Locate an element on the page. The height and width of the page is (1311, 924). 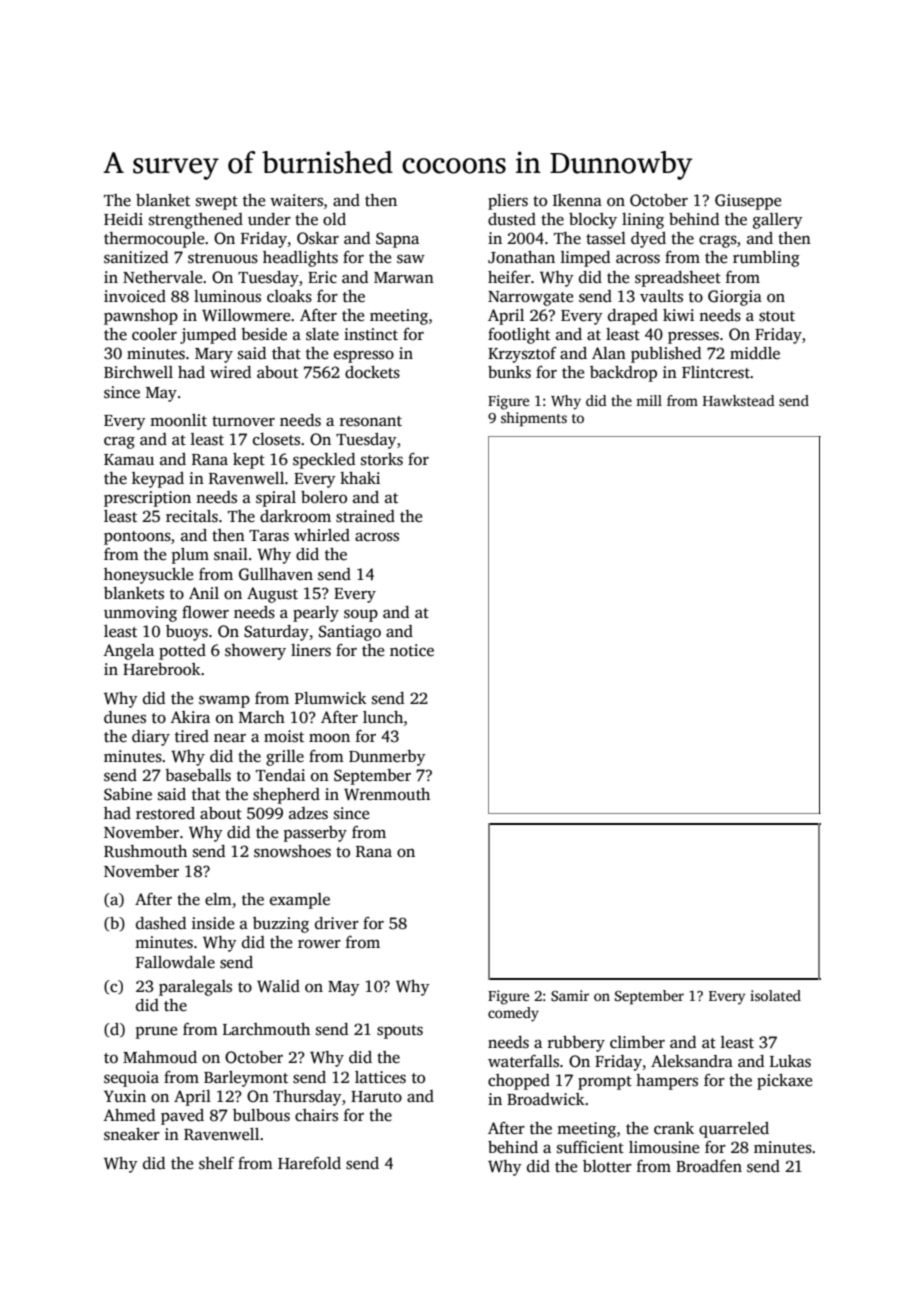
isolated is located at coordinates (775, 995).
